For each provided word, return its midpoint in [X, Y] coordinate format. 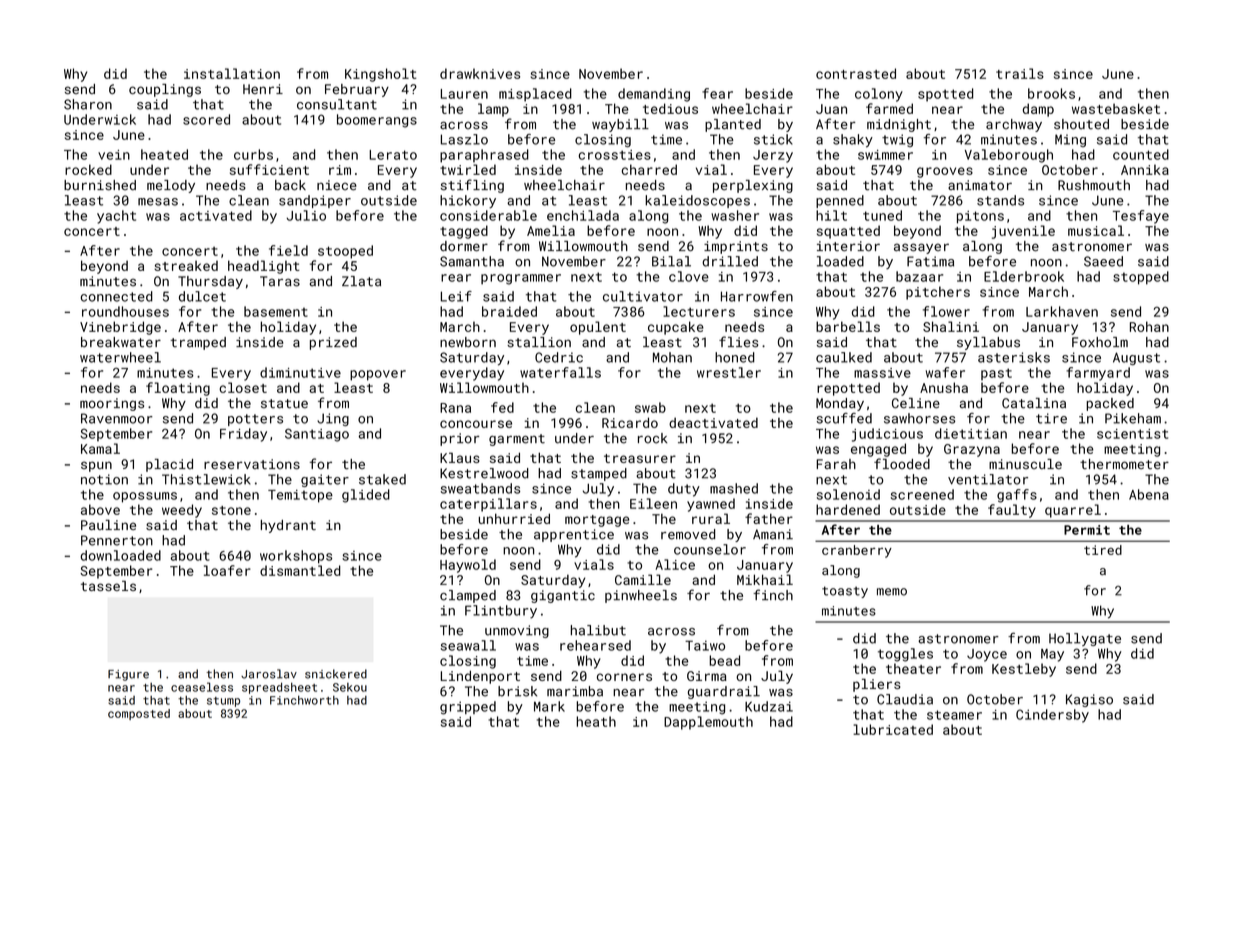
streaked [186, 266]
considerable [488, 215]
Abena [1149, 494]
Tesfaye [1141, 217]
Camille [643, 579]
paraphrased [484, 156]
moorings [112, 404]
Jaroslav [269, 674]
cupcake [676, 328]
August [1136, 358]
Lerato [393, 155]
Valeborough [1009, 156]
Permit [1087, 530]
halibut [598, 630]
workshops [296, 557]
